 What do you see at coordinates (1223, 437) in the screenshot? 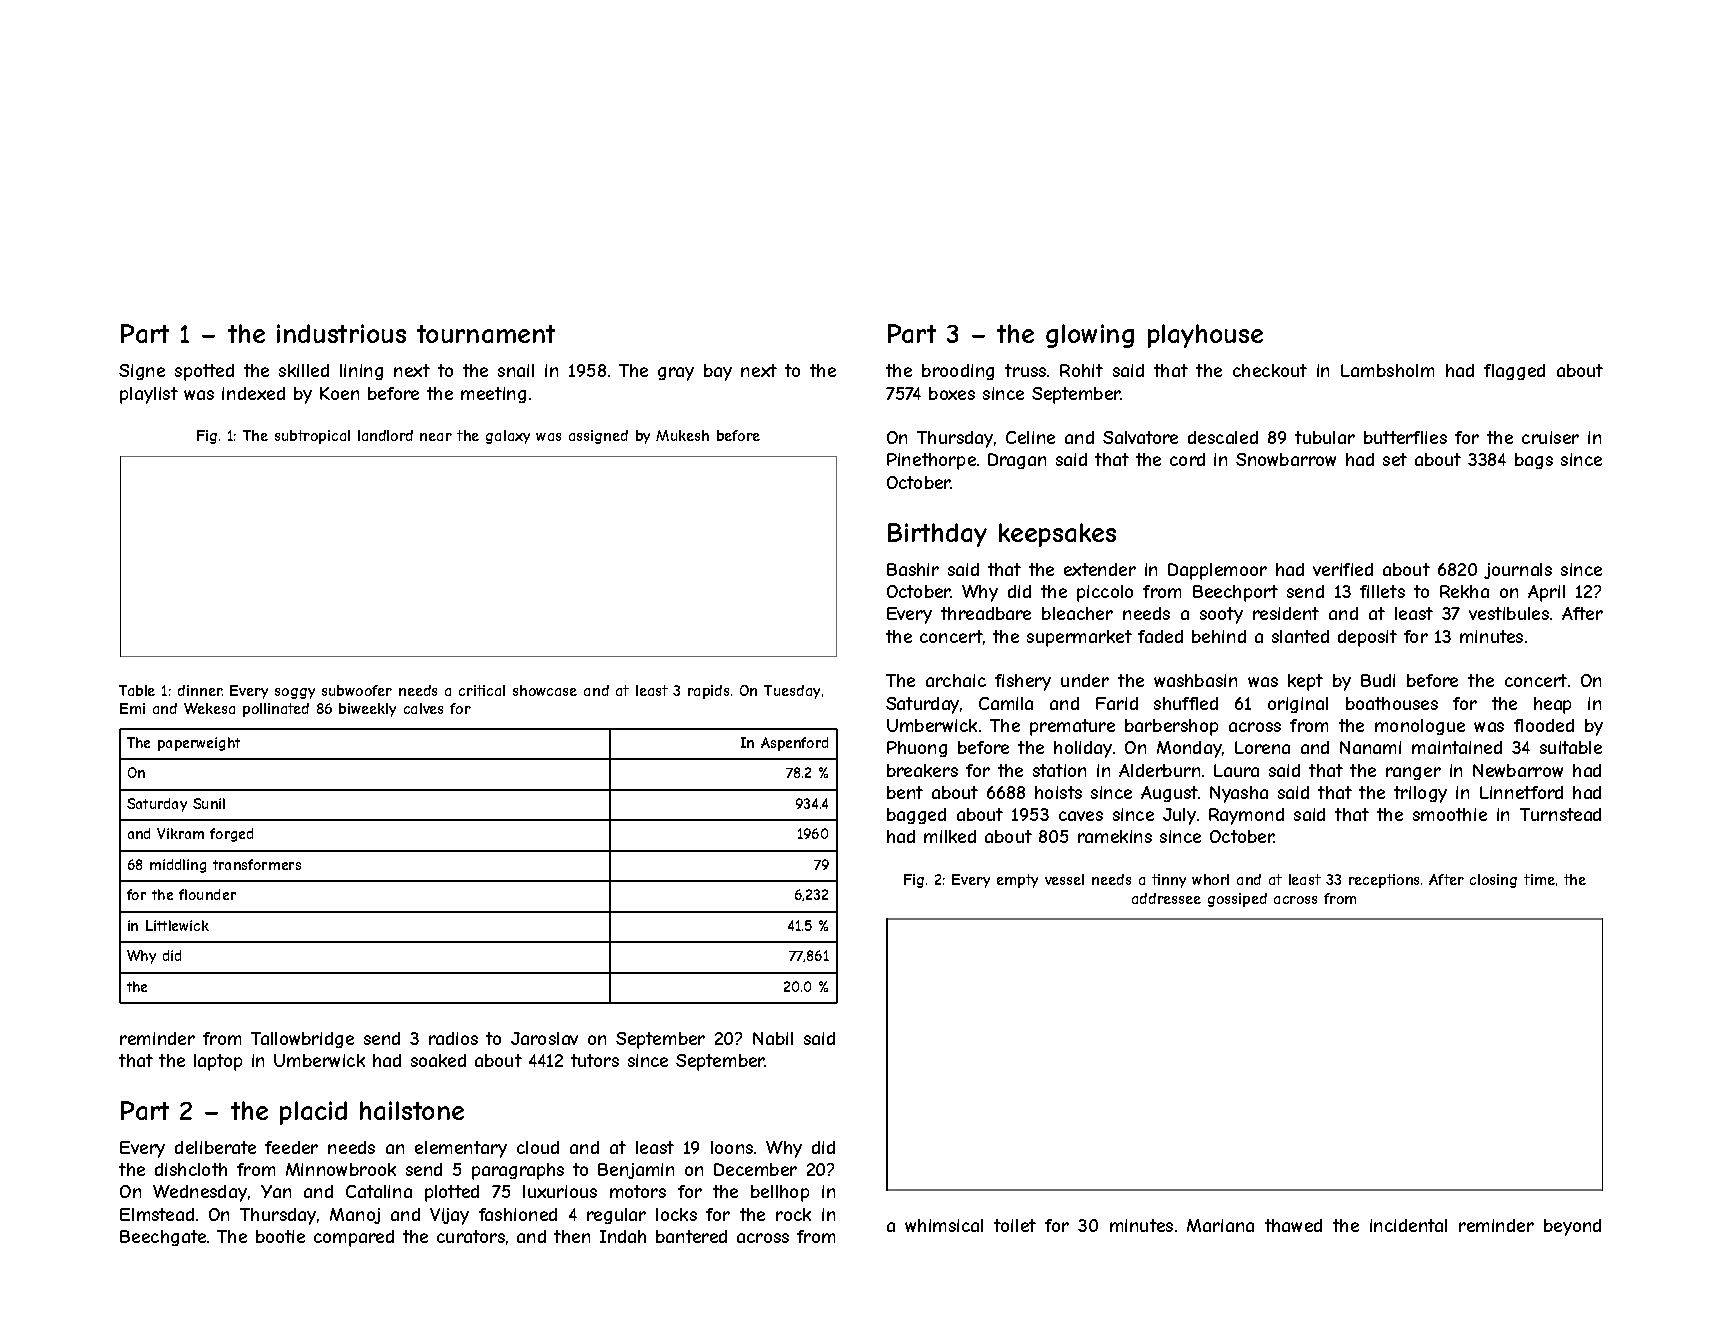
I see `descaled` at bounding box center [1223, 437].
